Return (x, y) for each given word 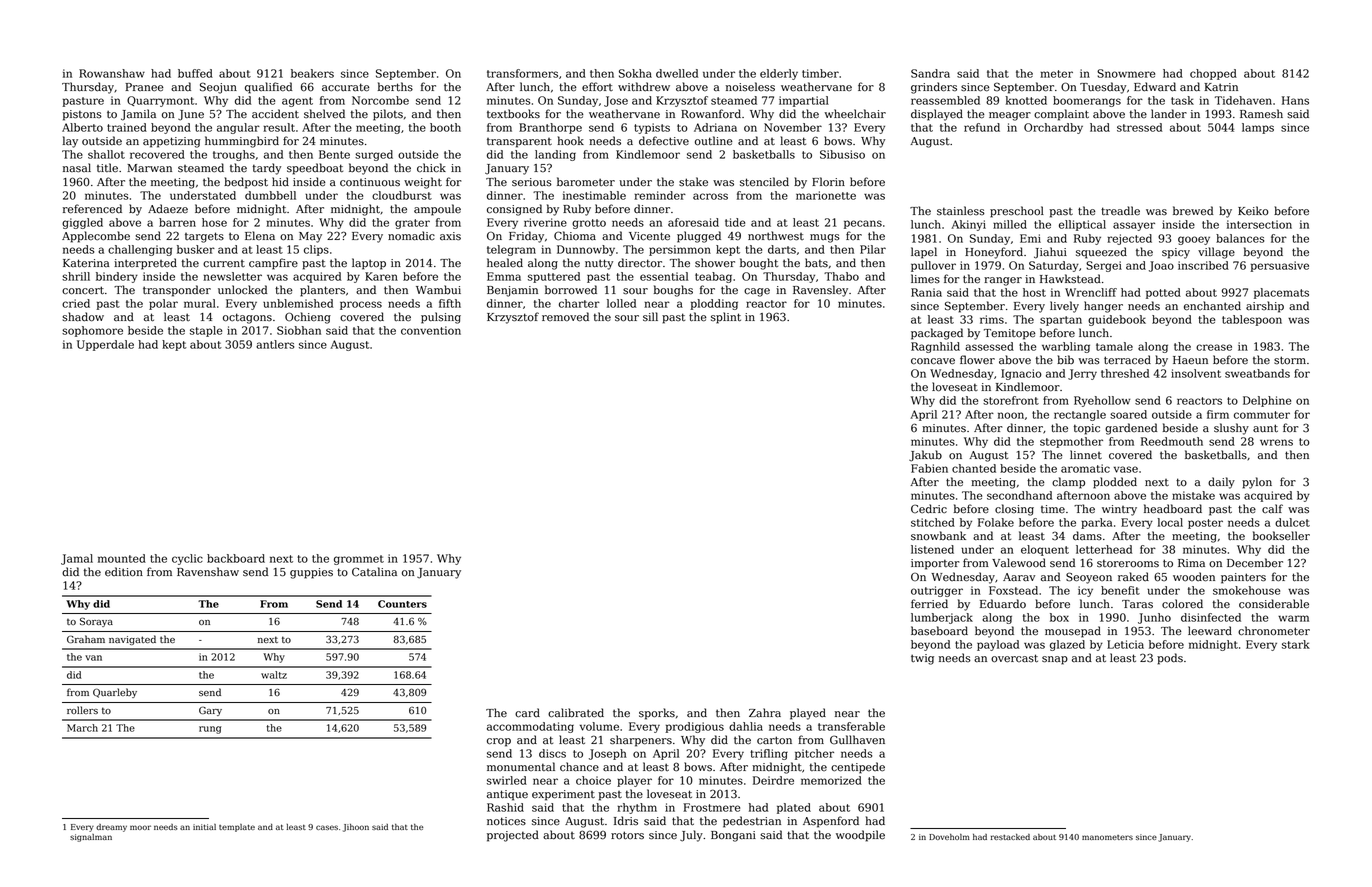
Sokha (635, 73)
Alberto (82, 127)
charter (579, 303)
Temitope (1010, 334)
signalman (91, 838)
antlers (275, 344)
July (691, 836)
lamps (1258, 128)
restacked (1010, 837)
